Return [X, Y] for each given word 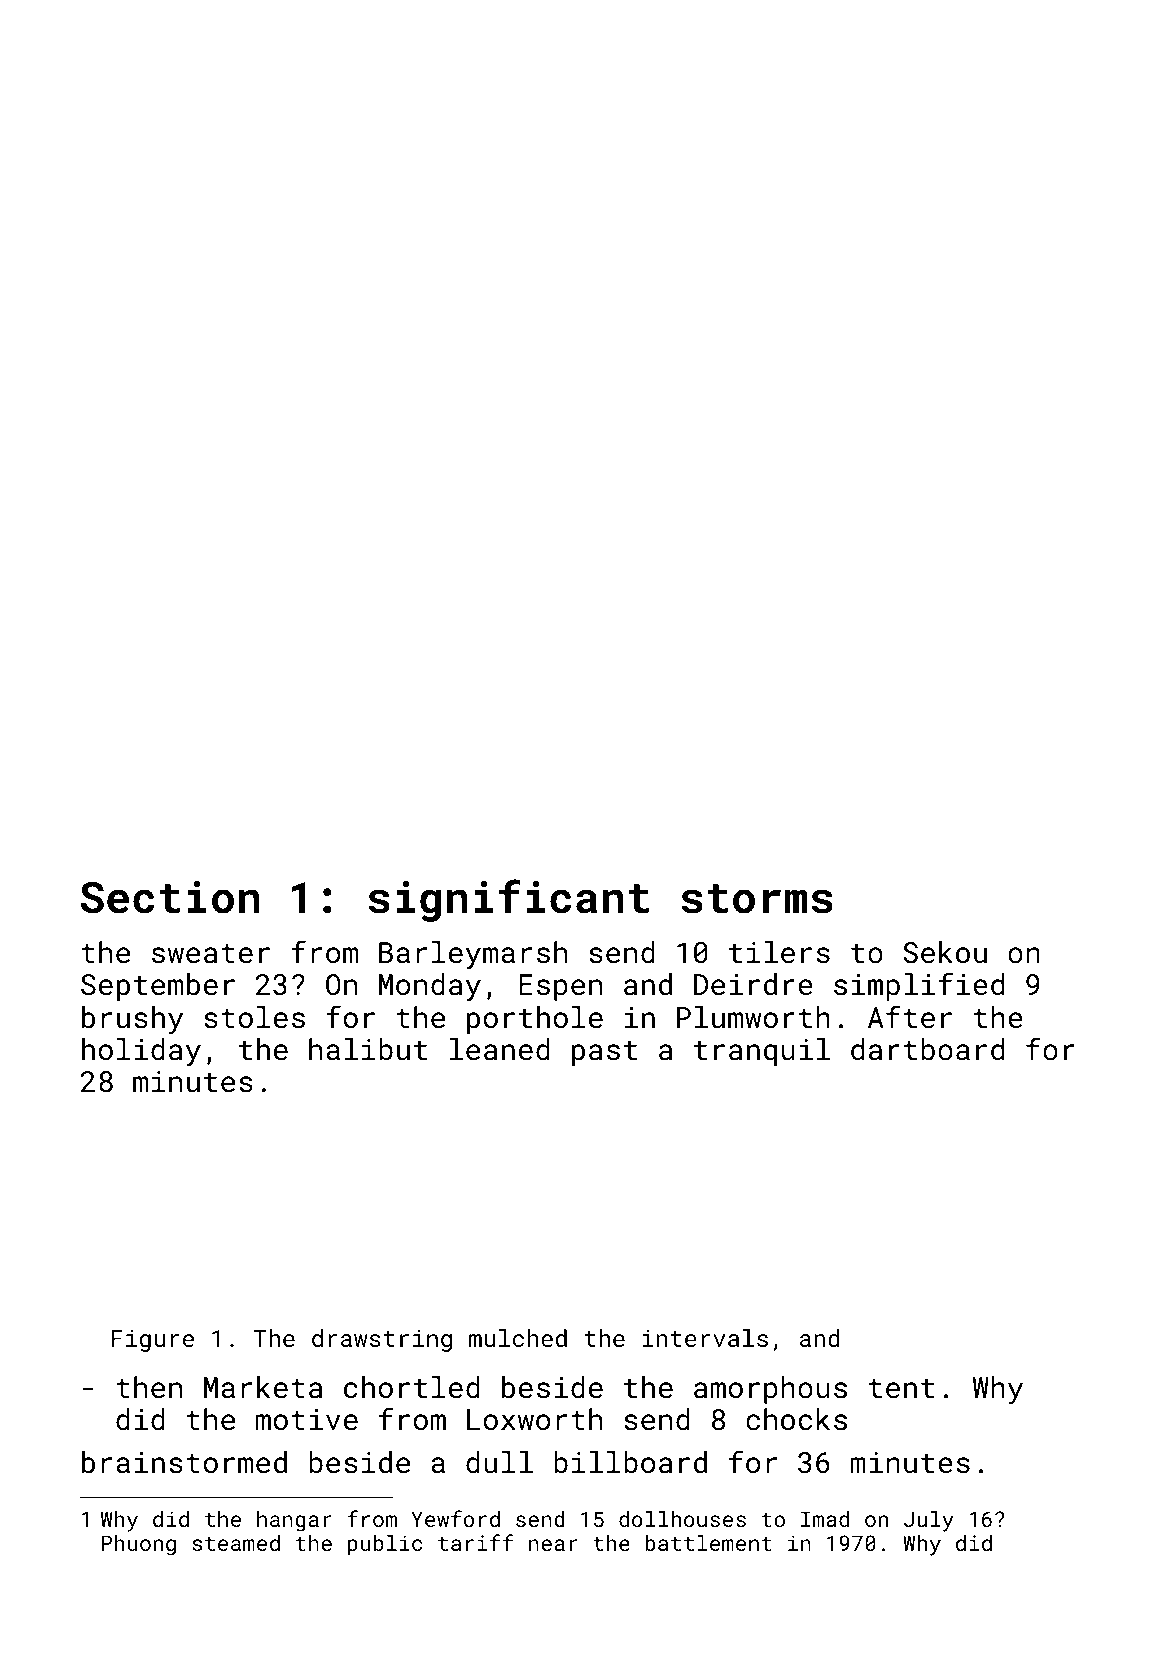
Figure [153, 1341]
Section [170, 897]
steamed [236, 1543]
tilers [779, 952]
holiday [141, 1052]
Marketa [263, 1387]
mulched [518, 1338]
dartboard [927, 1049]
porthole [535, 1020]
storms [757, 899]
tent [901, 1389]
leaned [500, 1049]
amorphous [770, 1390]
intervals [705, 1338]
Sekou [945, 952]
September [158, 987]
